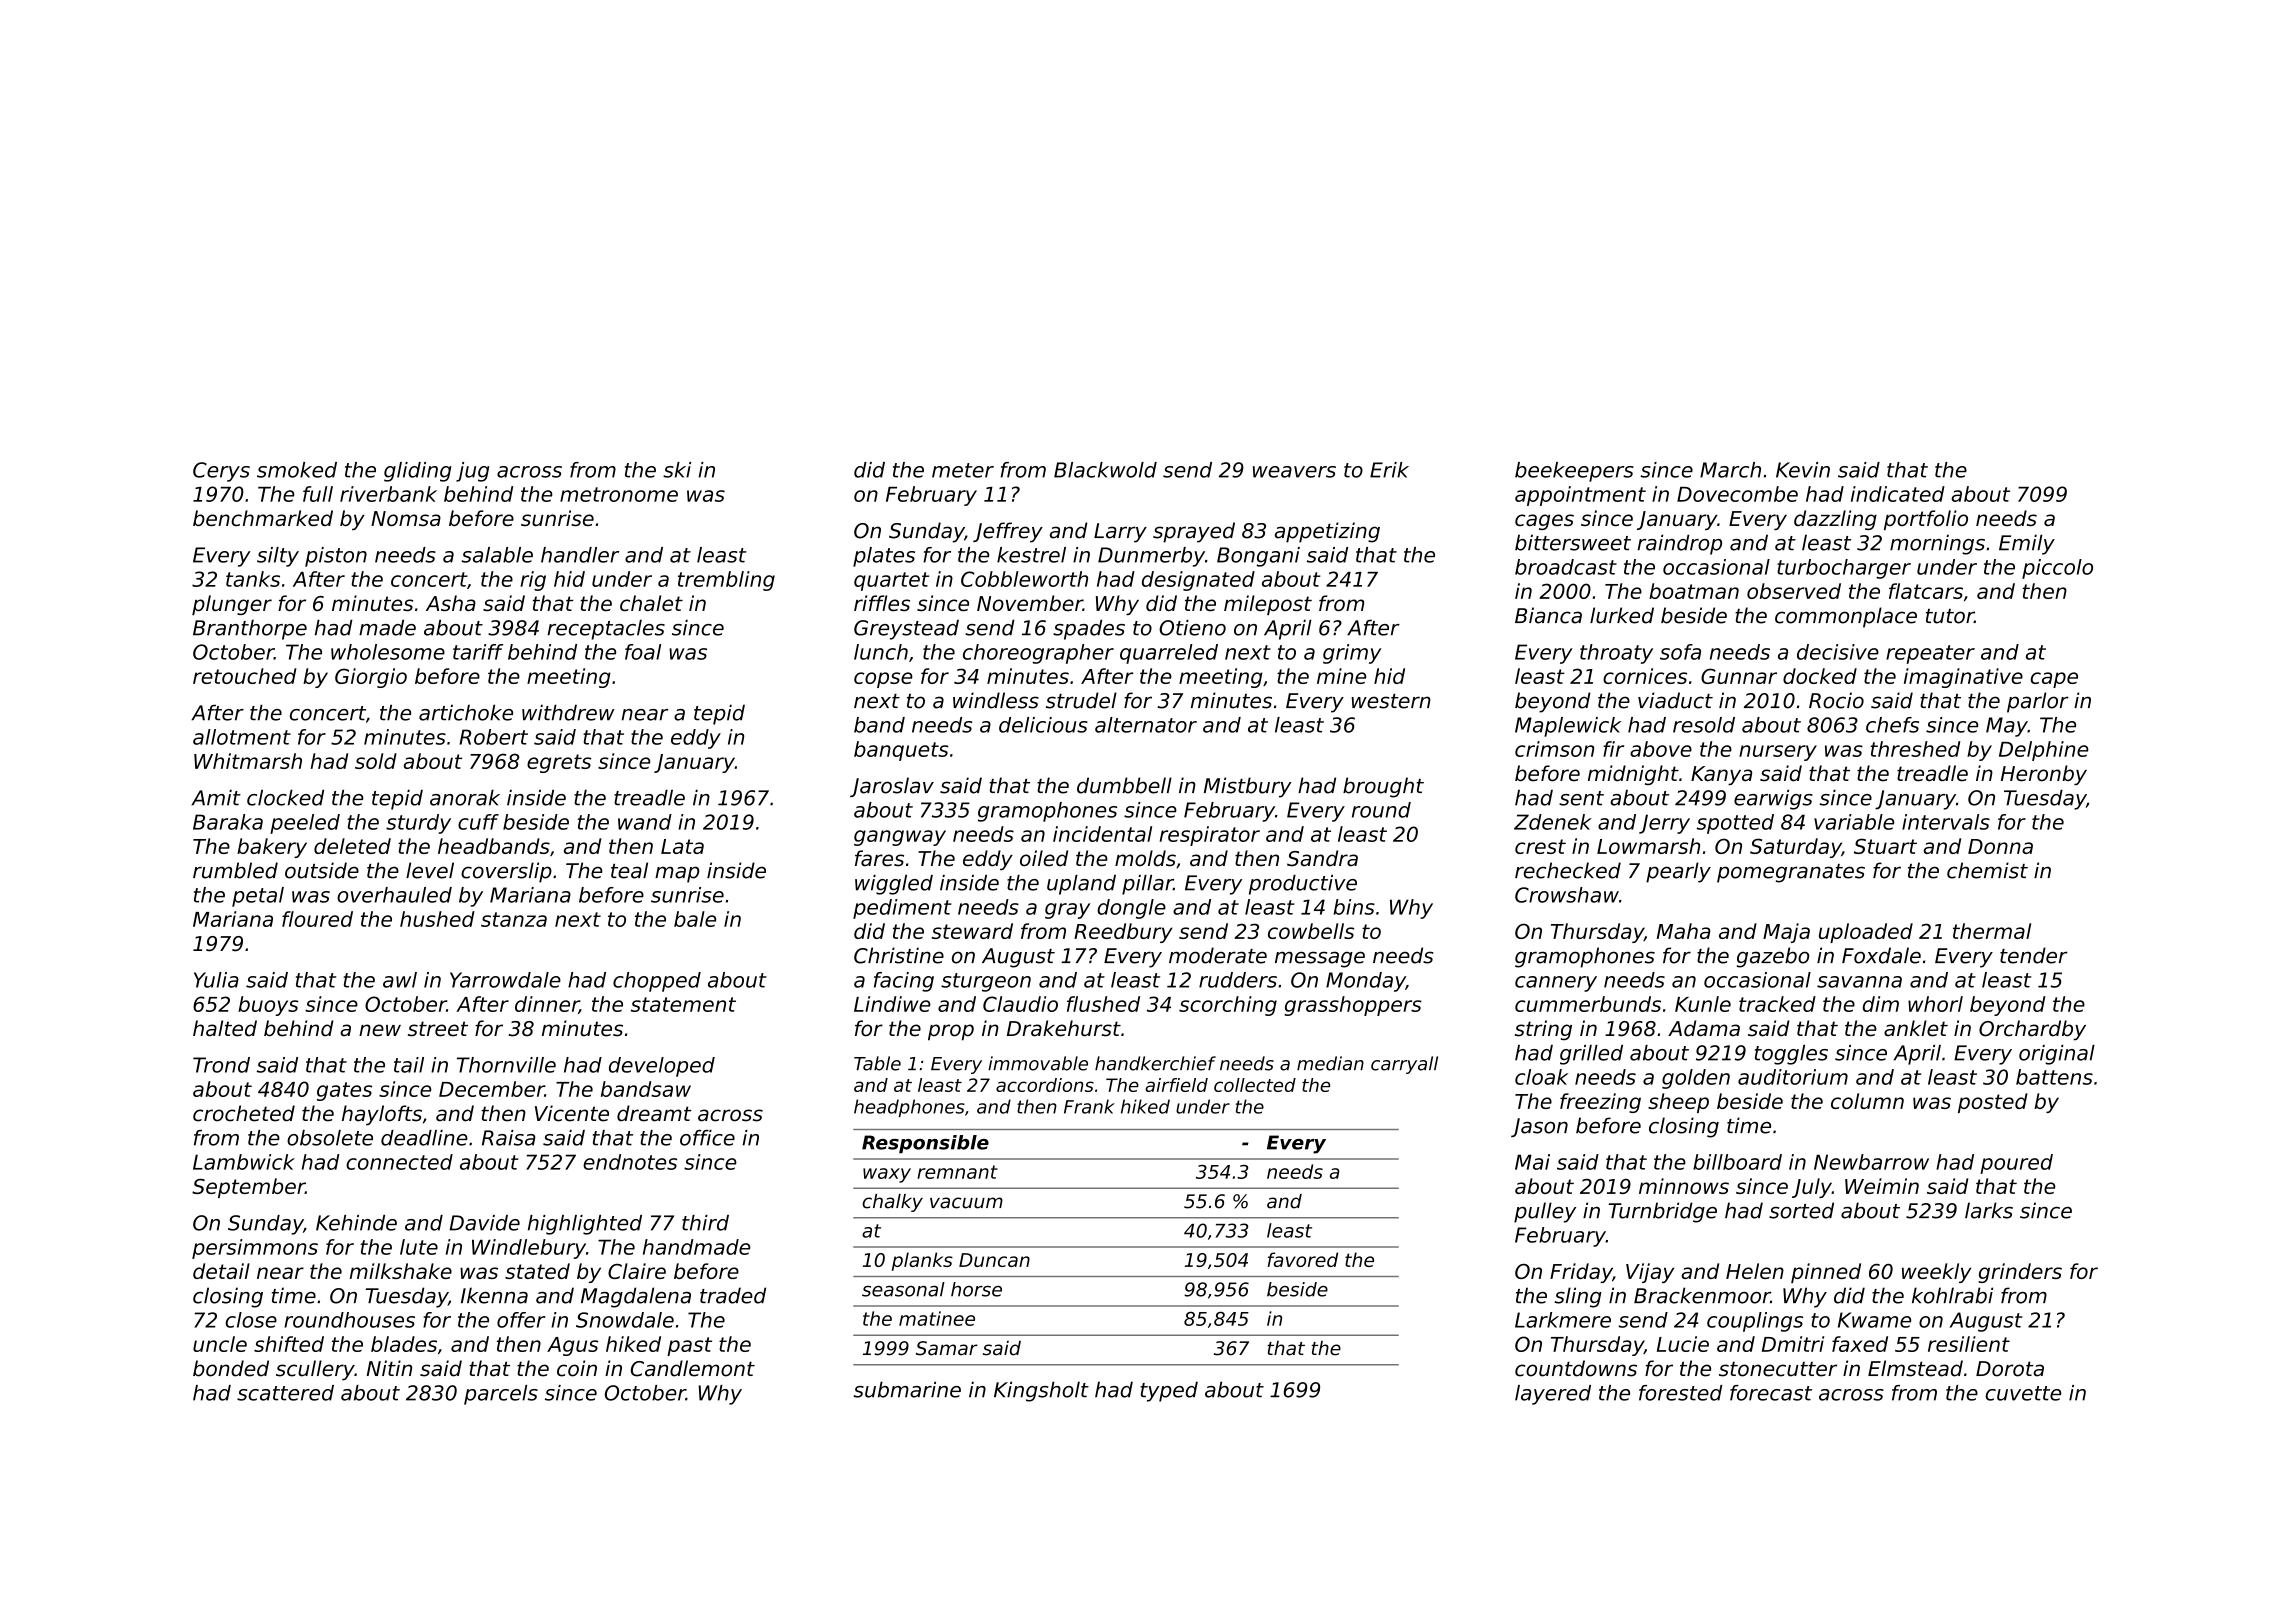  What do you see at coordinates (1038, 654) in the image?
I see `choreographer` at bounding box center [1038, 654].
